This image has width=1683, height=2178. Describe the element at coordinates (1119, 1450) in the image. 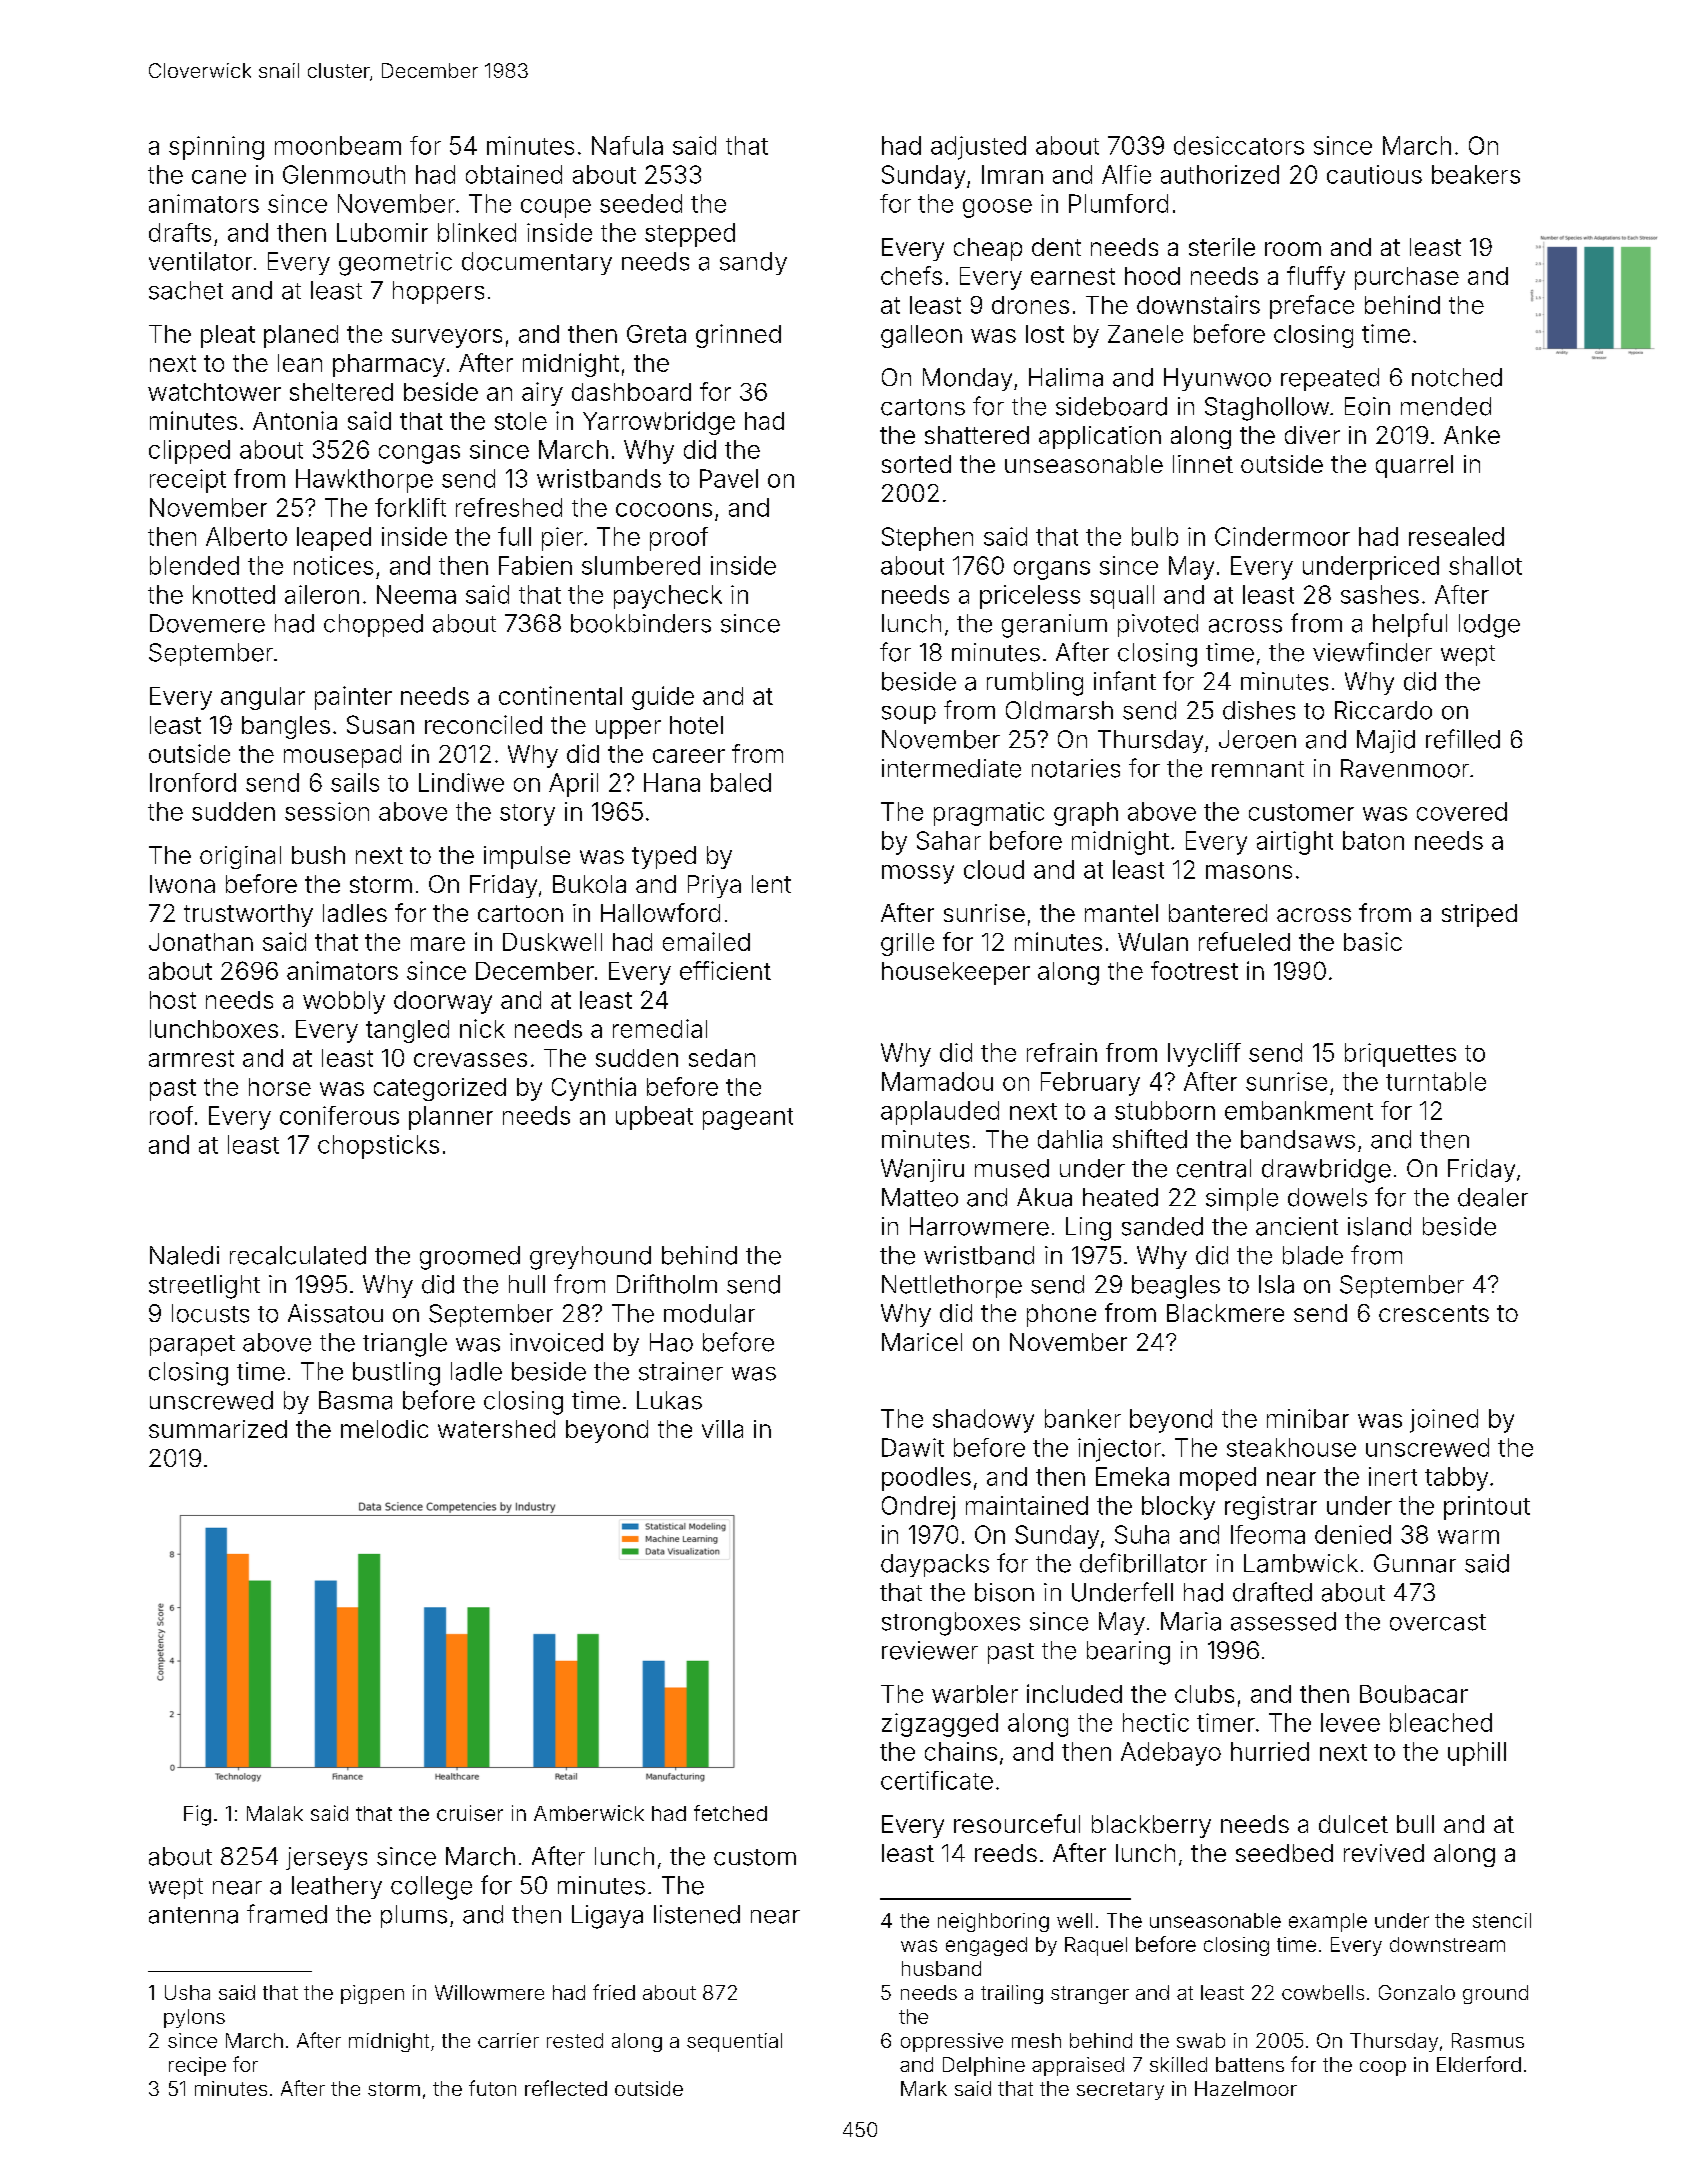

I see `injector` at that location.
